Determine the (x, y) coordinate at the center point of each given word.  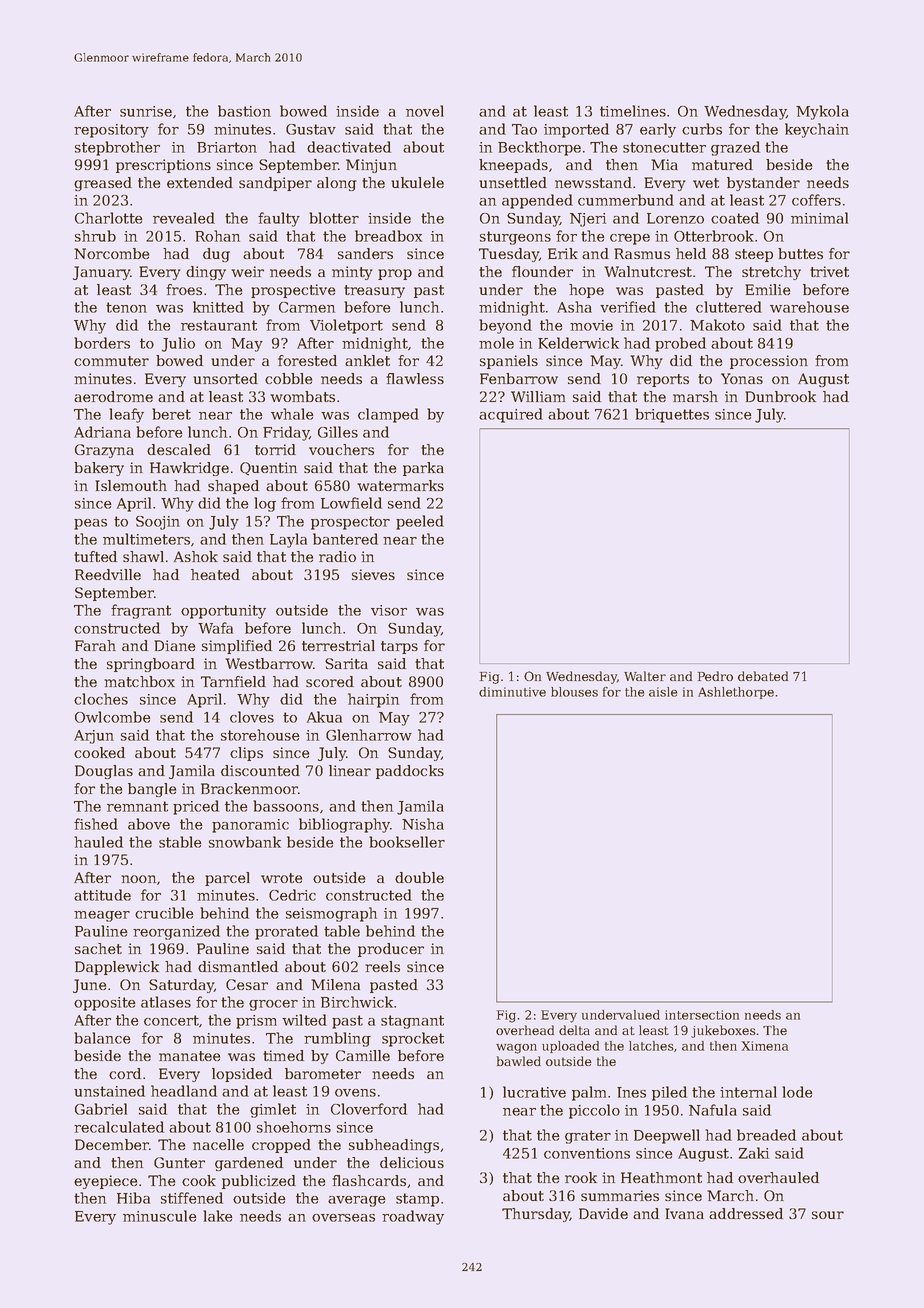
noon (138, 879)
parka (423, 469)
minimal (819, 218)
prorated (286, 932)
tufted (95, 556)
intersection (702, 1015)
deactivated (349, 147)
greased (103, 184)
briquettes (672, 415)
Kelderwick (578, 343)
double (419, 877)
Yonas (742, 378)
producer (391, 950)
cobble (288, 378)
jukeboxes (723, 1031)
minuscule (159, 1216)
